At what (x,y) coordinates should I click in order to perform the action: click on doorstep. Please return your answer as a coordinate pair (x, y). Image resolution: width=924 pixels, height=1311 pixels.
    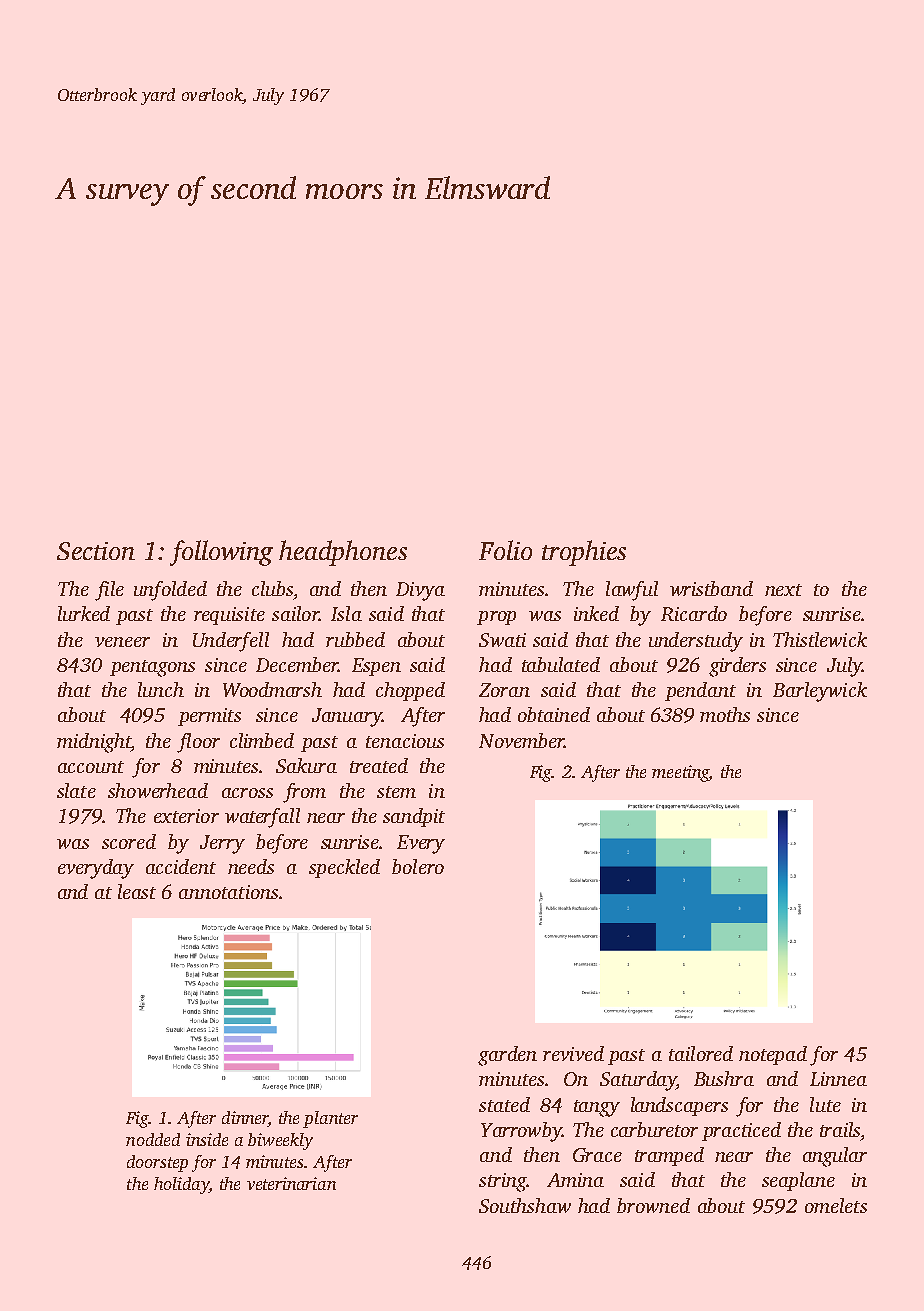
    Looking at the image, I should click on (157, 1163).
